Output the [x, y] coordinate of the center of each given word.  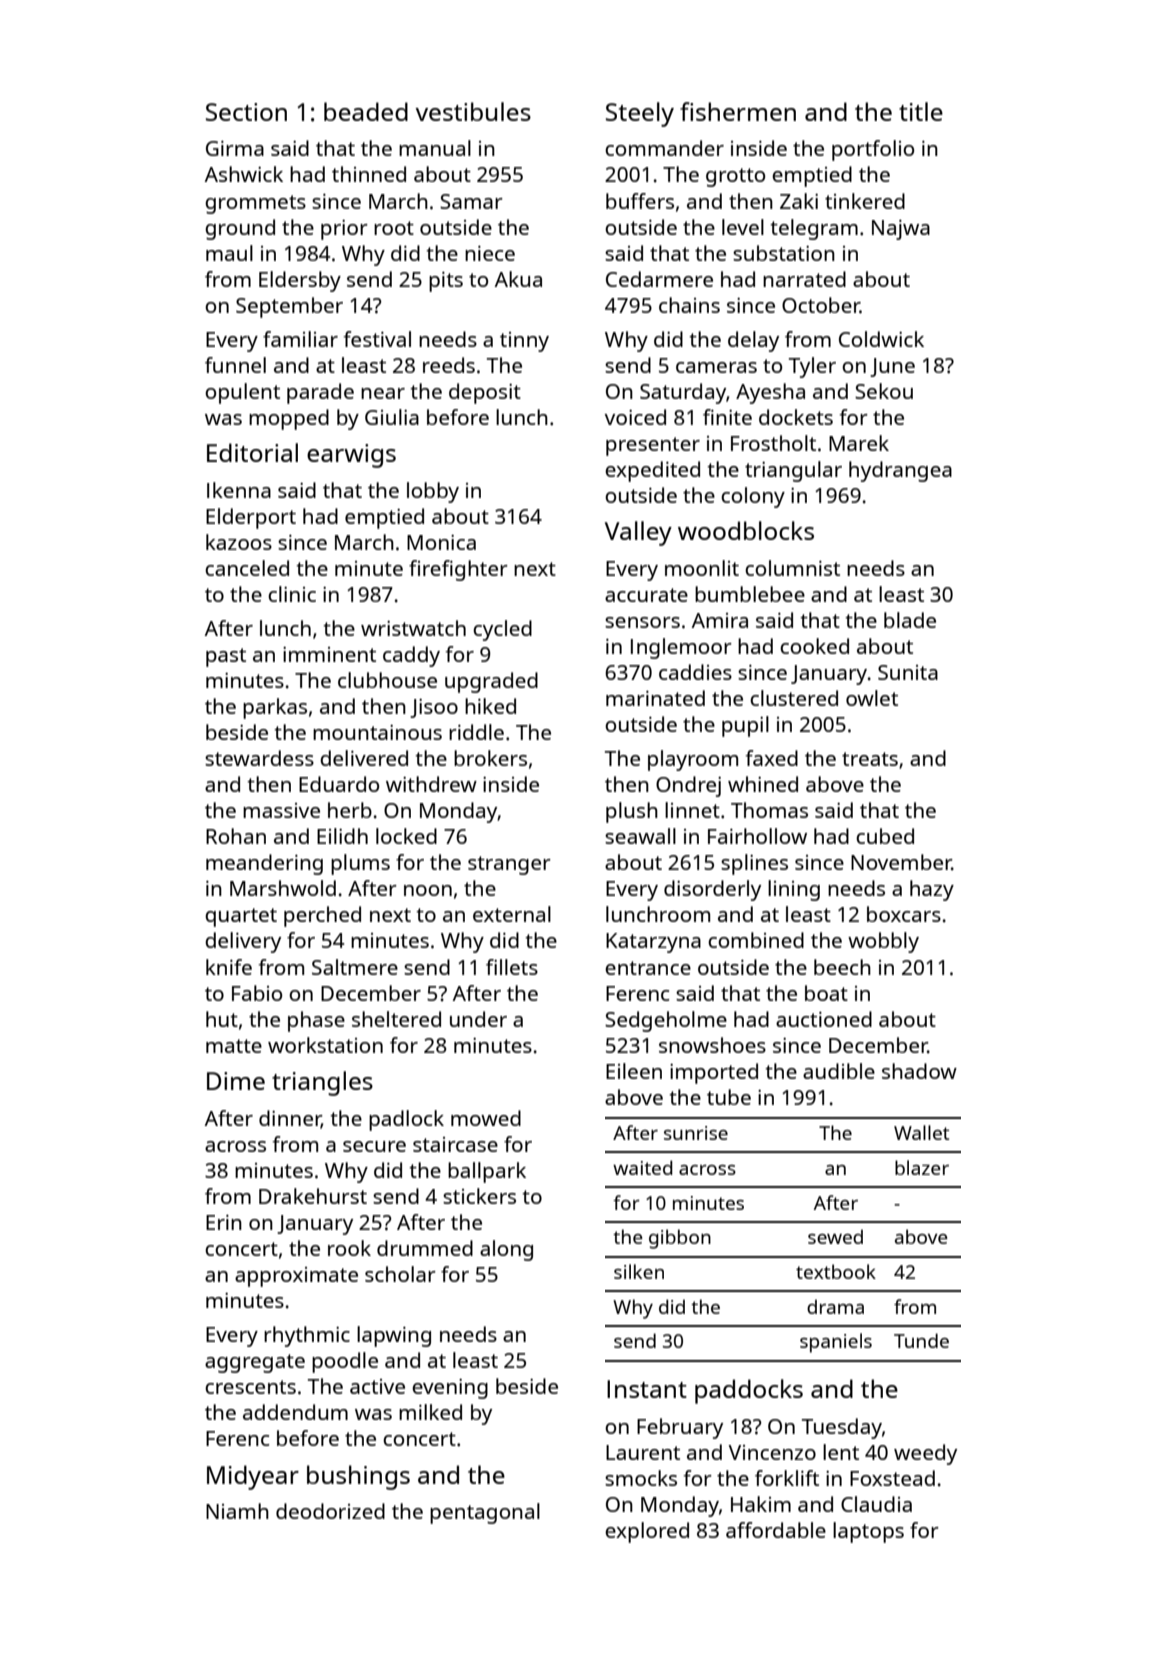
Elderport [251, 518]
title [921, 111]
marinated [655, 698]
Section [246, 112]
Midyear [253, 1477]
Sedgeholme [666, 1021]
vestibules [473, 111]
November [901, 862]
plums [360, 864]
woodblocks [746, 530]
